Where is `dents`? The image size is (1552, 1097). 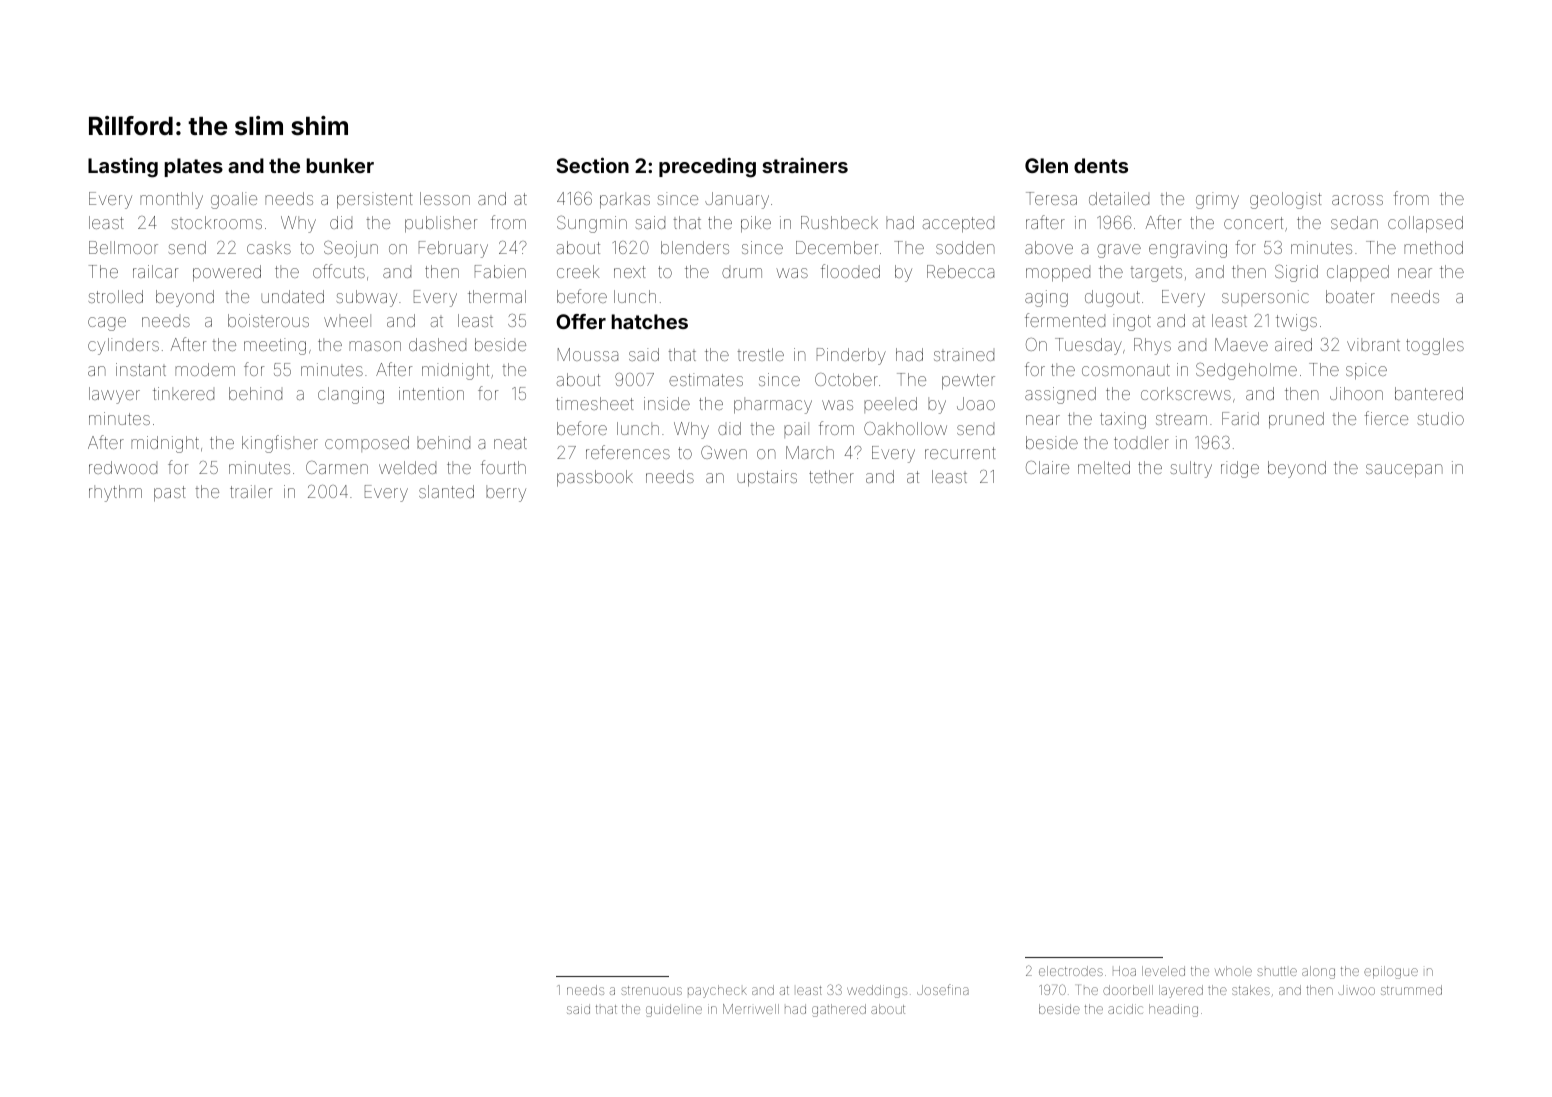
dents is located at coordinates (1101, 165).
